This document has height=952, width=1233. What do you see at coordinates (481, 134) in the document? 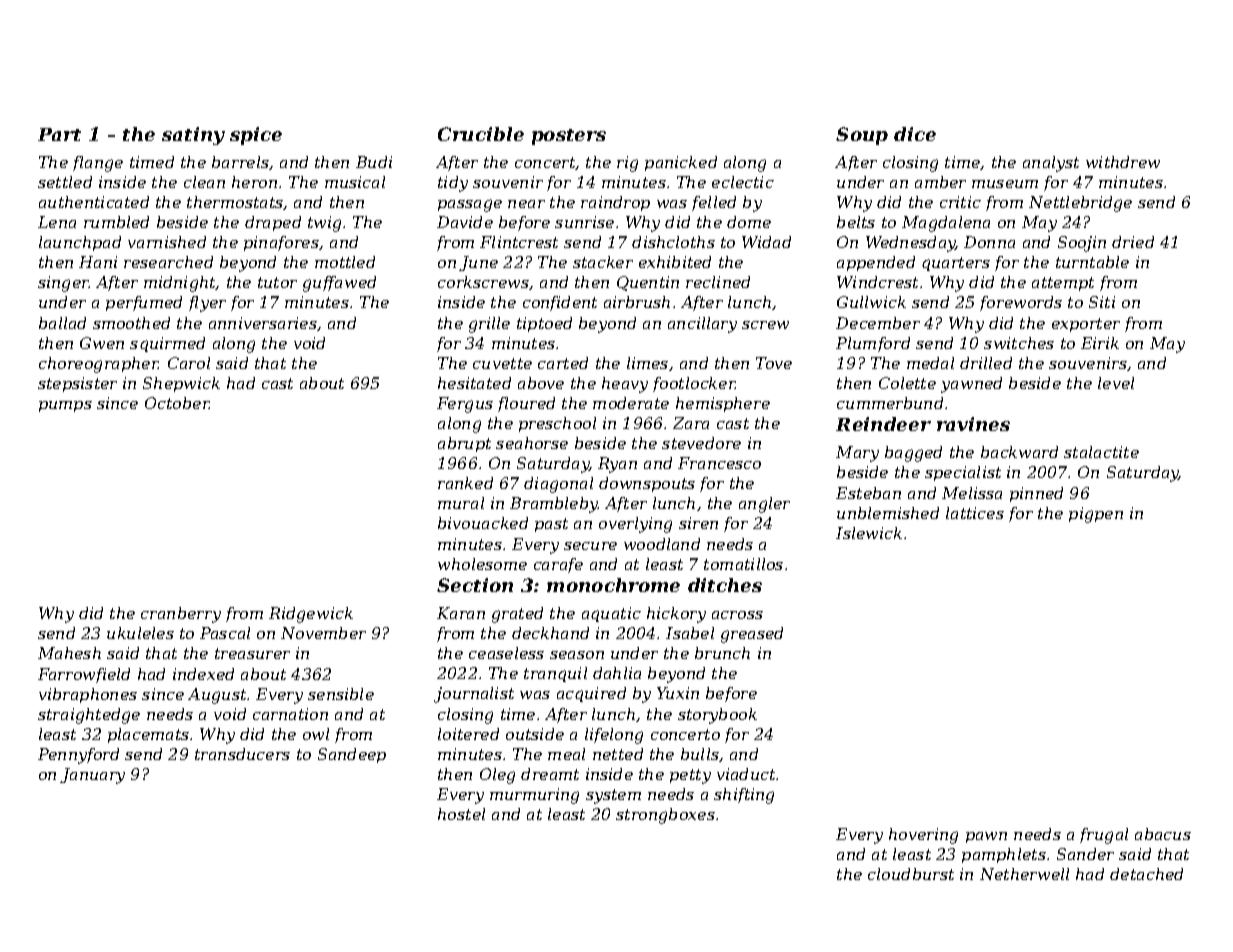
I see `Crucible` at bounding box center [481, 134].
